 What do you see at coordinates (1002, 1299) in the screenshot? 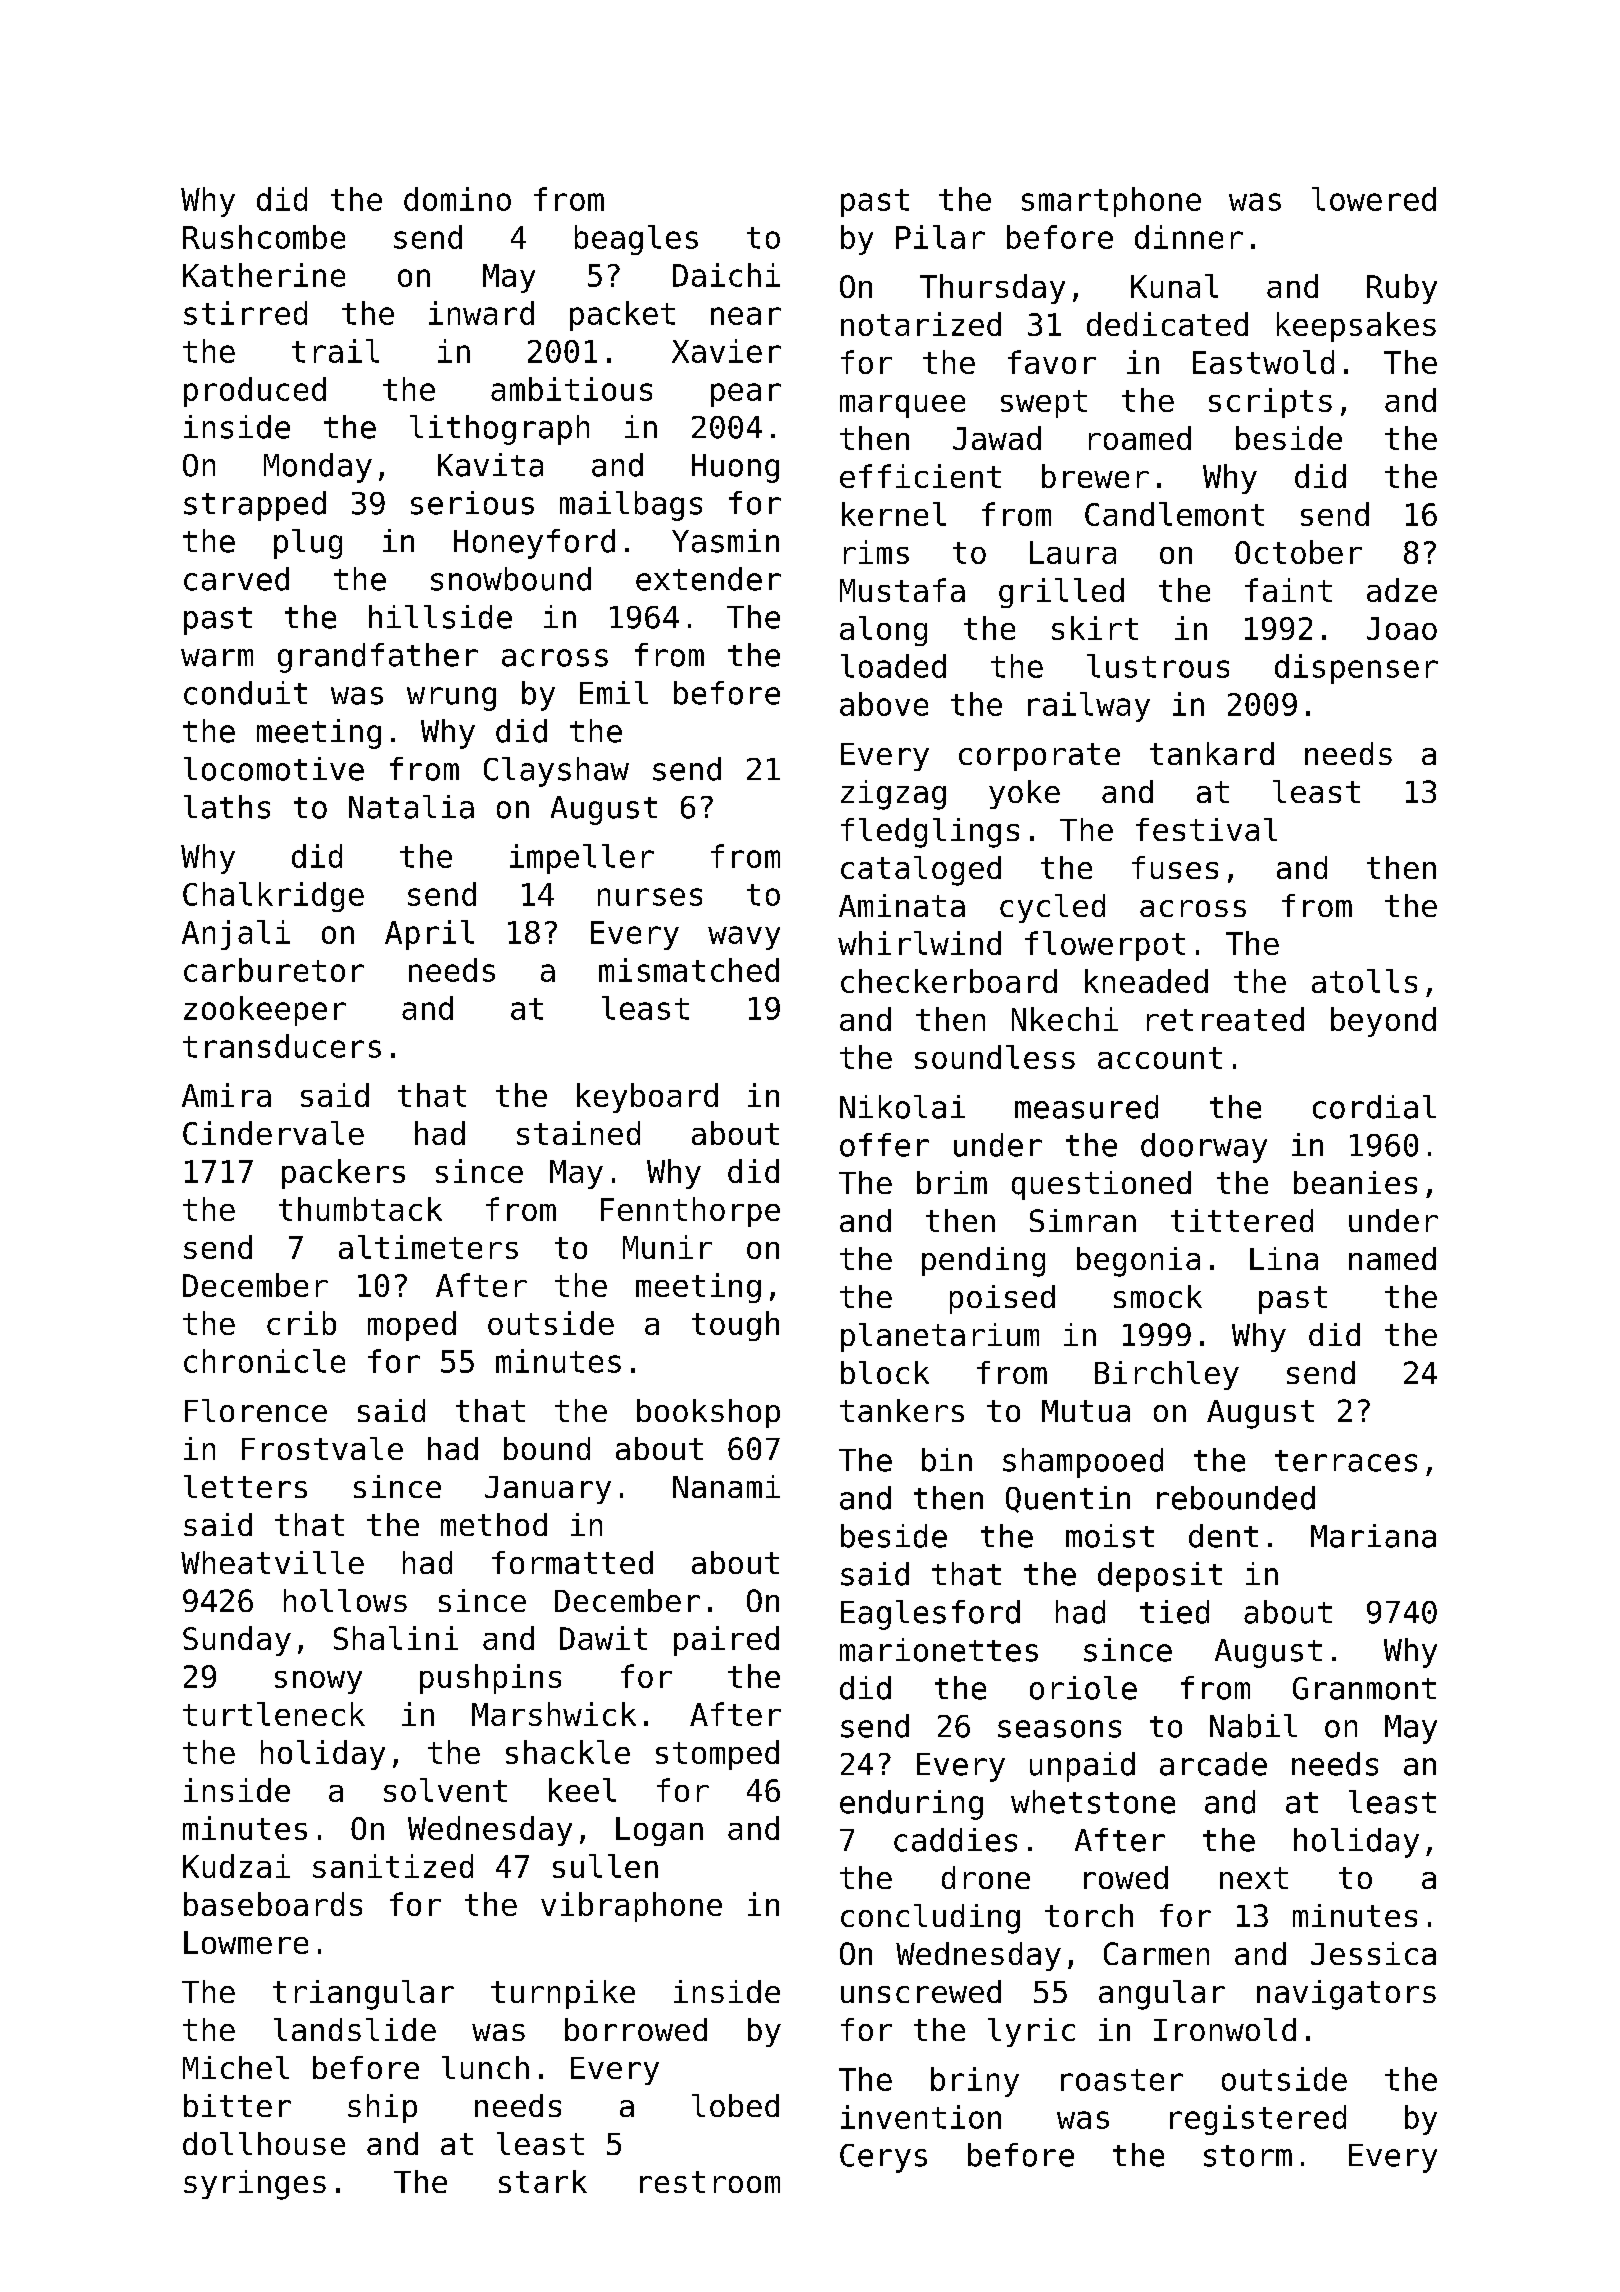
I see `poised` at bounding box center [1002, 1299].
